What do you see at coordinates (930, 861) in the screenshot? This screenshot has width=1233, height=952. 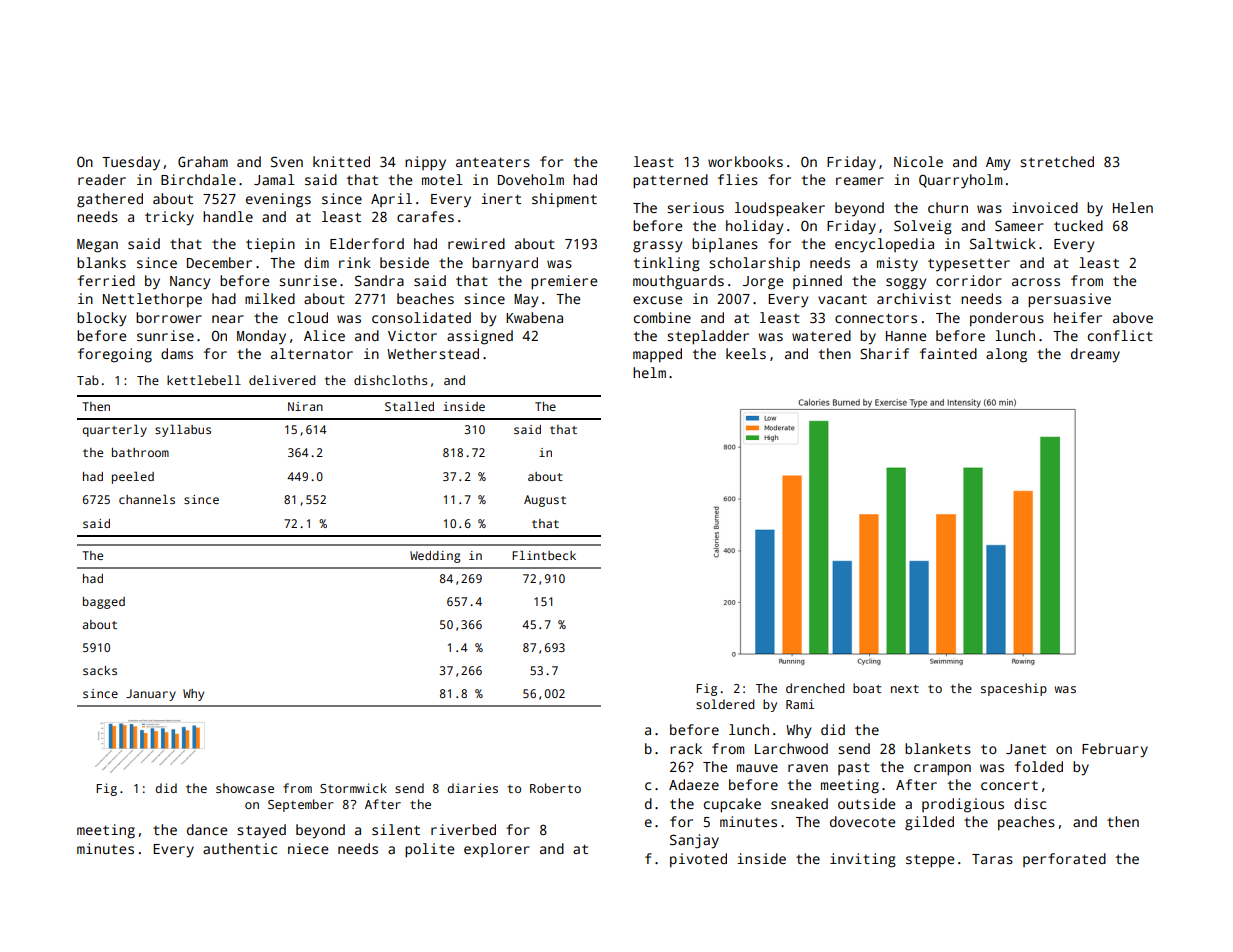 I see `steppe` at bounding box center [930, 861].
